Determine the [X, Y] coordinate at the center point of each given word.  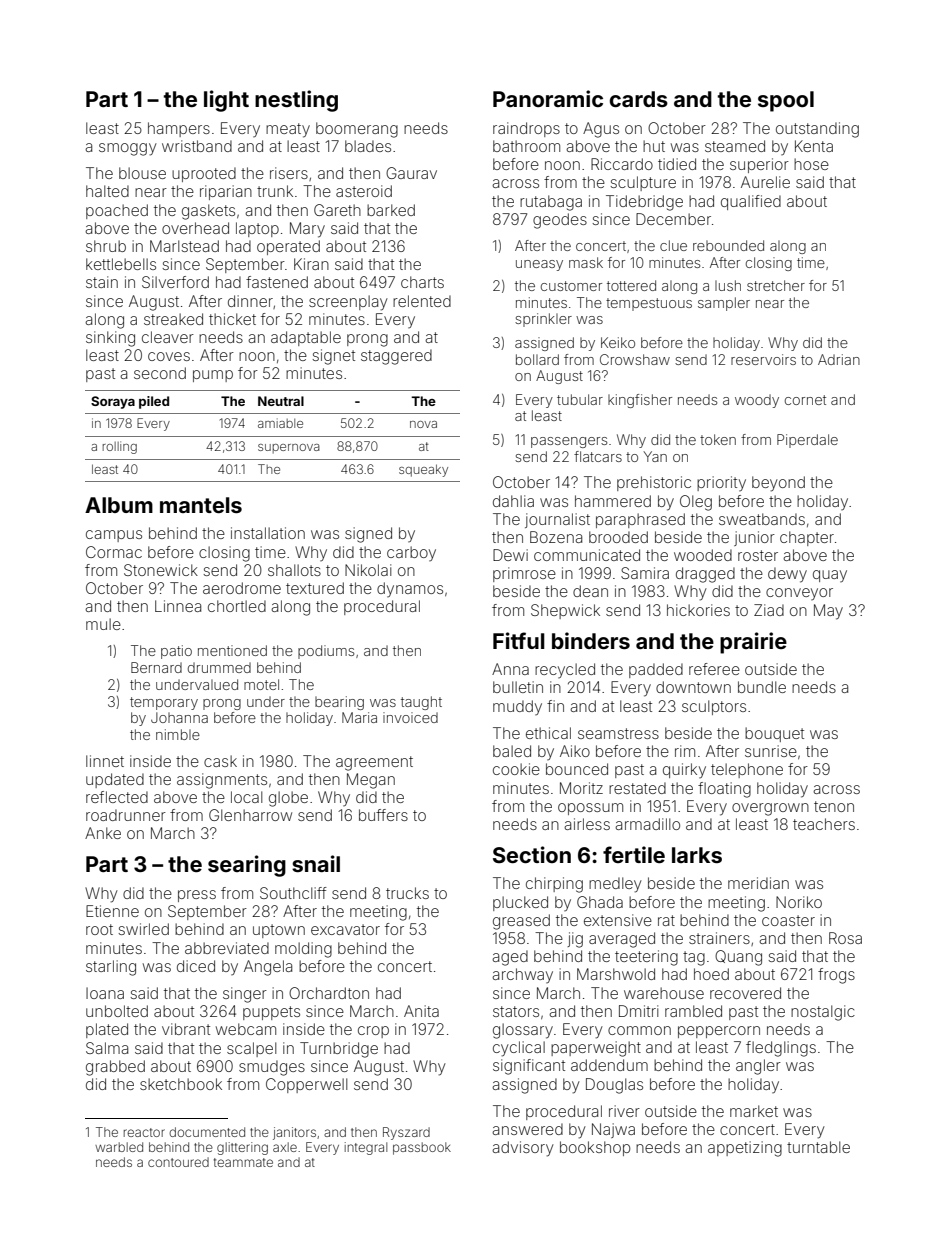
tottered [631, 285]
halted [107, 191]
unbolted [117, 1011]
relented [422, 301]
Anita [421, 1011]
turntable [818, 1147]
